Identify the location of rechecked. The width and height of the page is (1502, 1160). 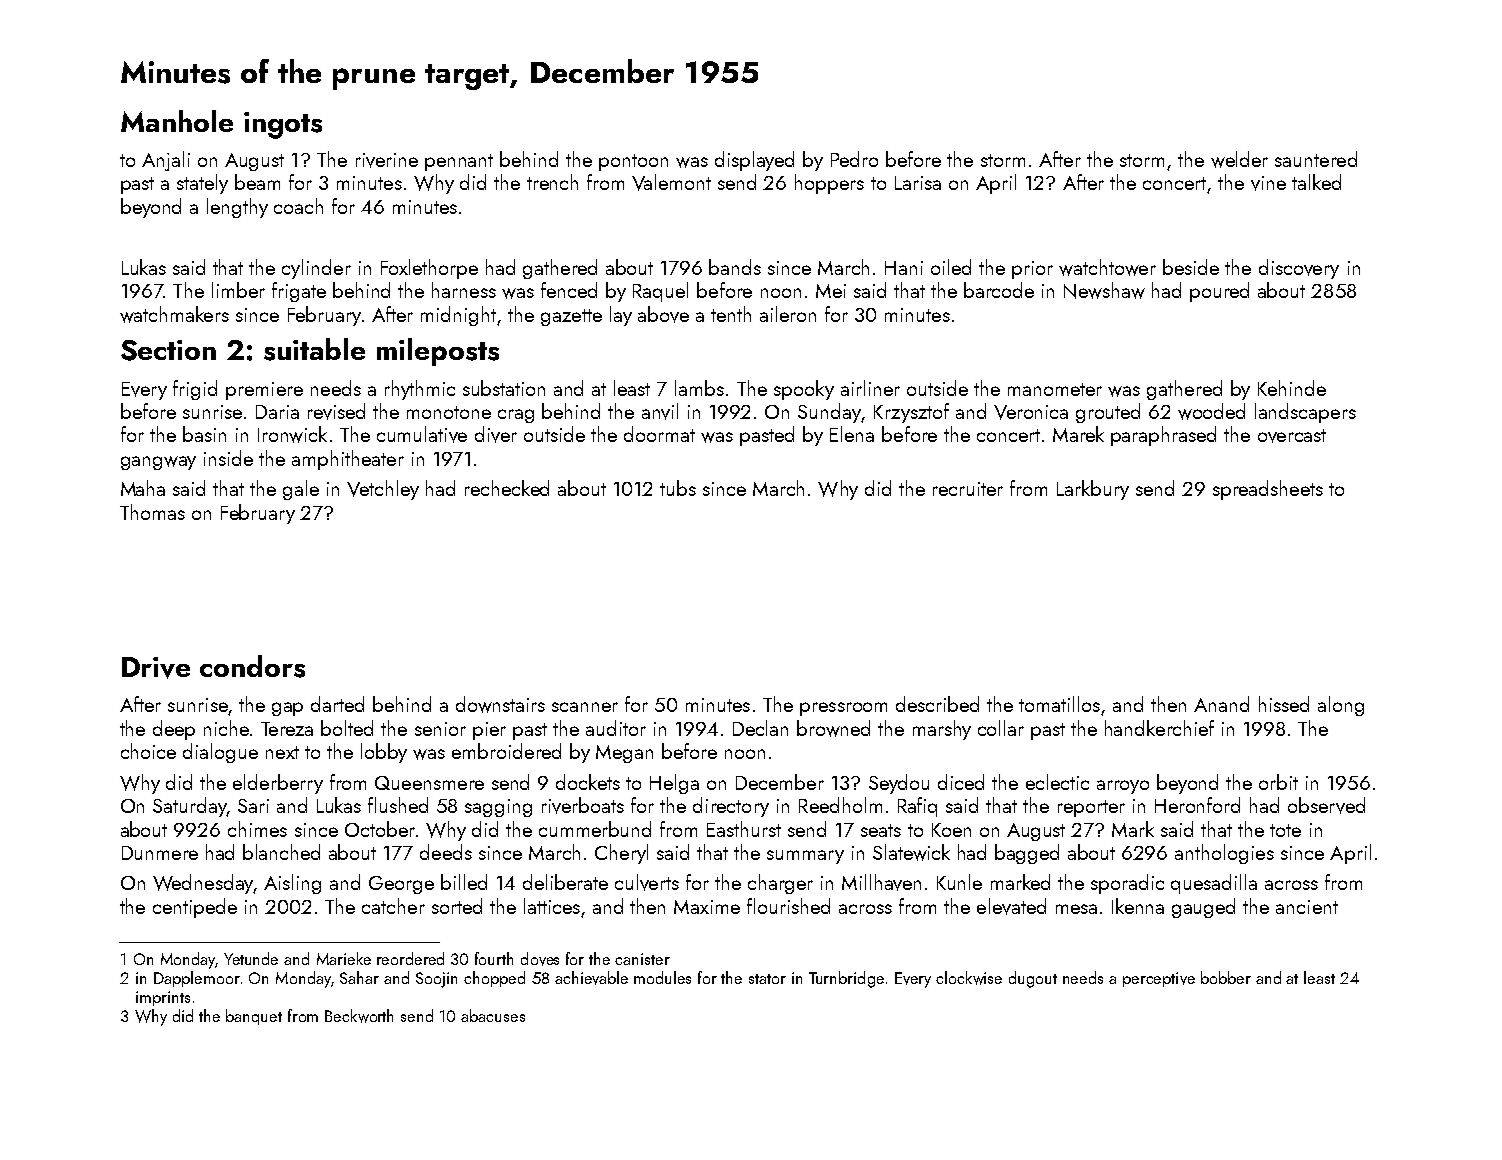
(507, 488).
